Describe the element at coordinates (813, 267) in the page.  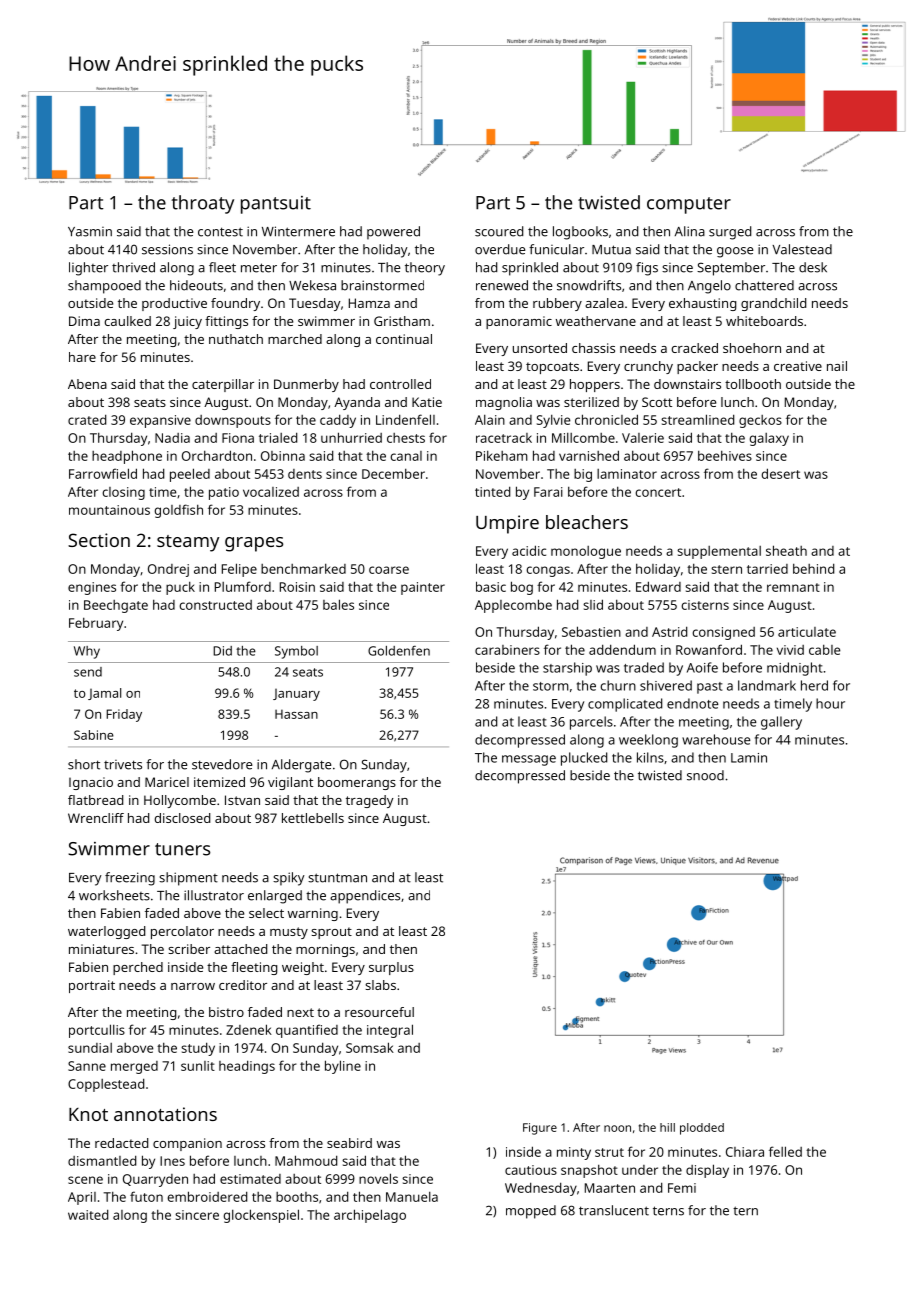
I see `desk` at that location.
